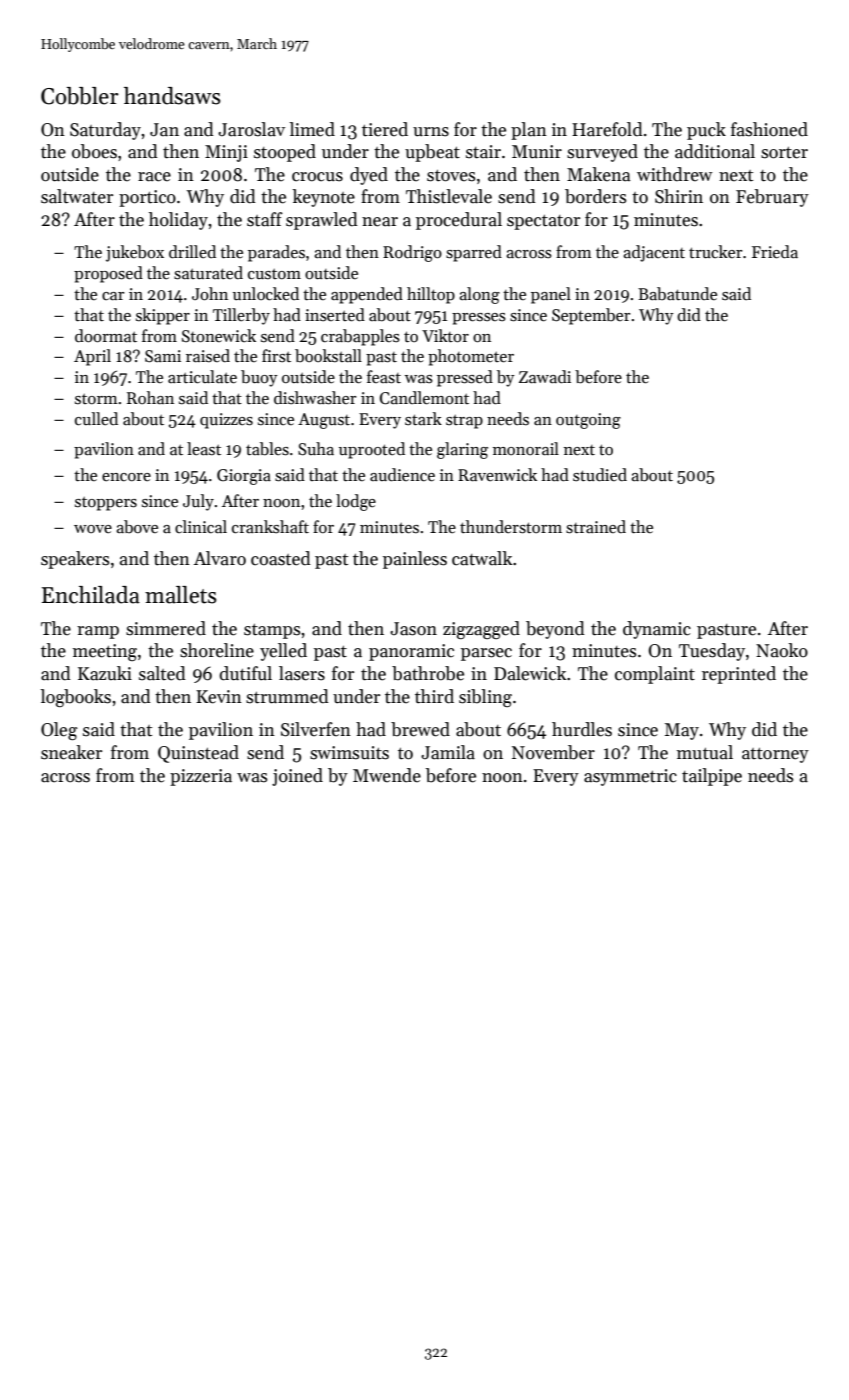 Image resolution: width=849 pixels, height=1400 pixels. I want to click on Giorgia, so click(244, 477).
